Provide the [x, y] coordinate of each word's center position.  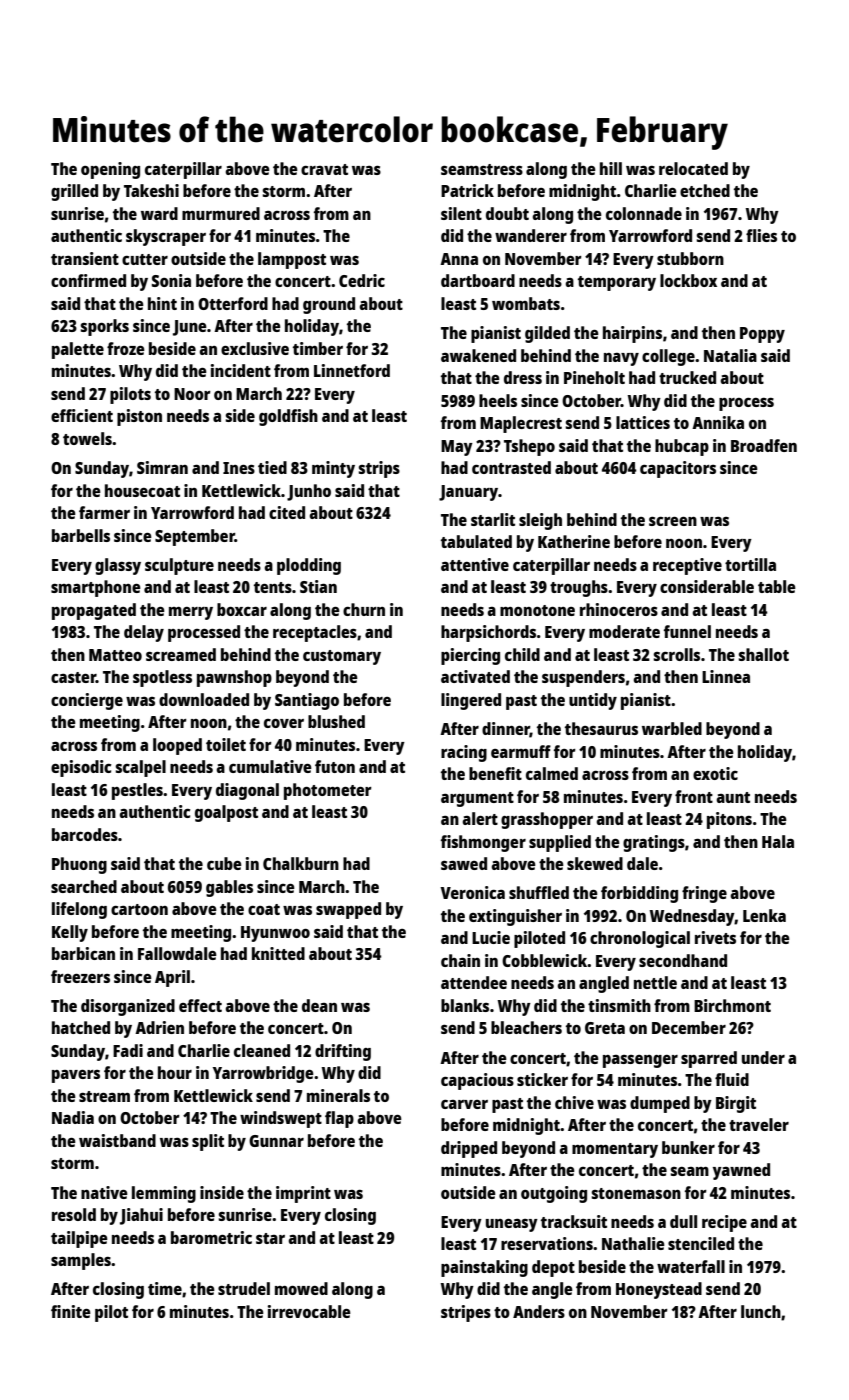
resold [74, 1214]
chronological [640, 939]
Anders [539, 1311]
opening [110, 170]
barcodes [85, 834]
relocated [693, 168]
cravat [324, 169]
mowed [301, 1288]
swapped [348, 910]
